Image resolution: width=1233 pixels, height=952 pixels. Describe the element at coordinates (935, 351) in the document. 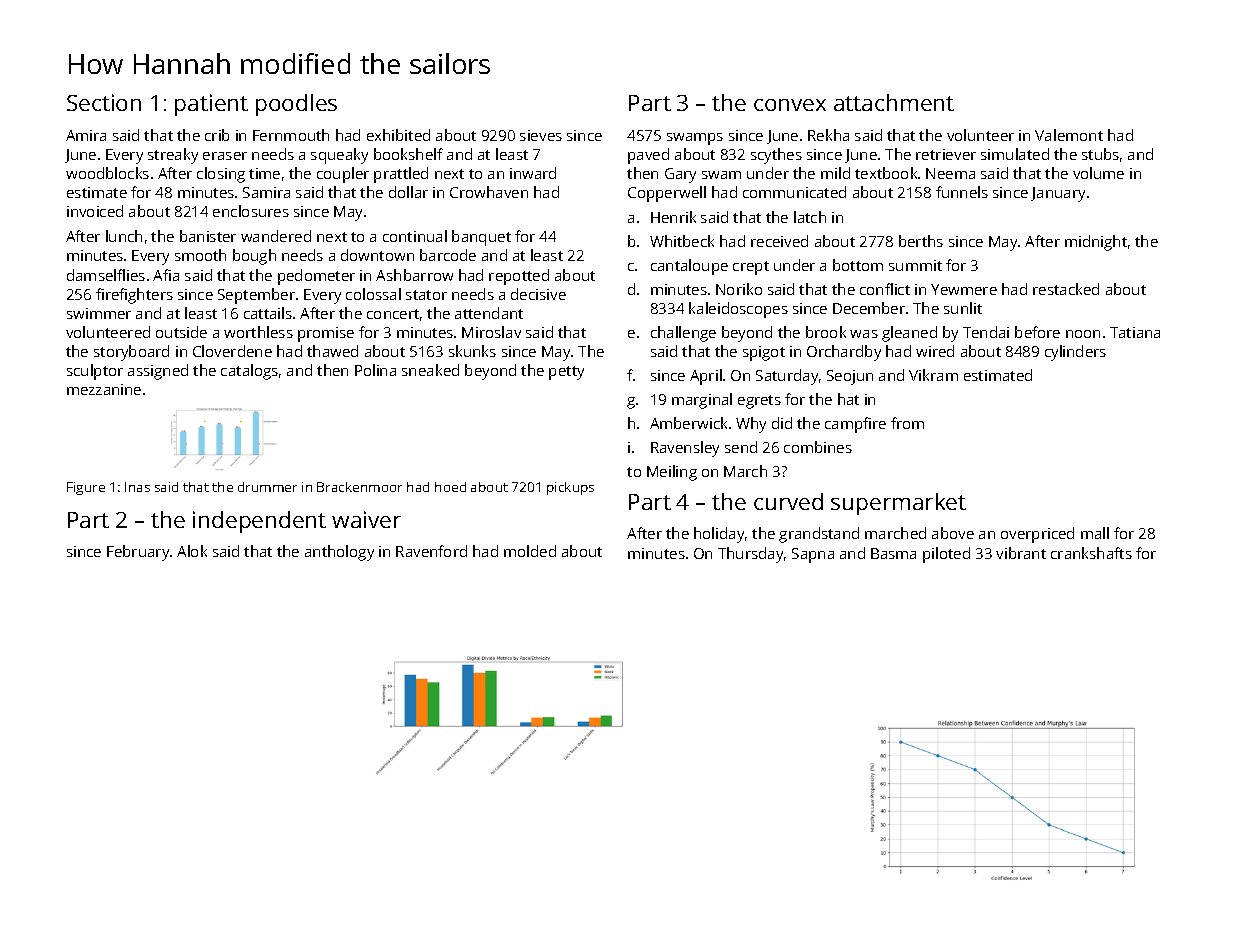

I see `wired` at that location.
